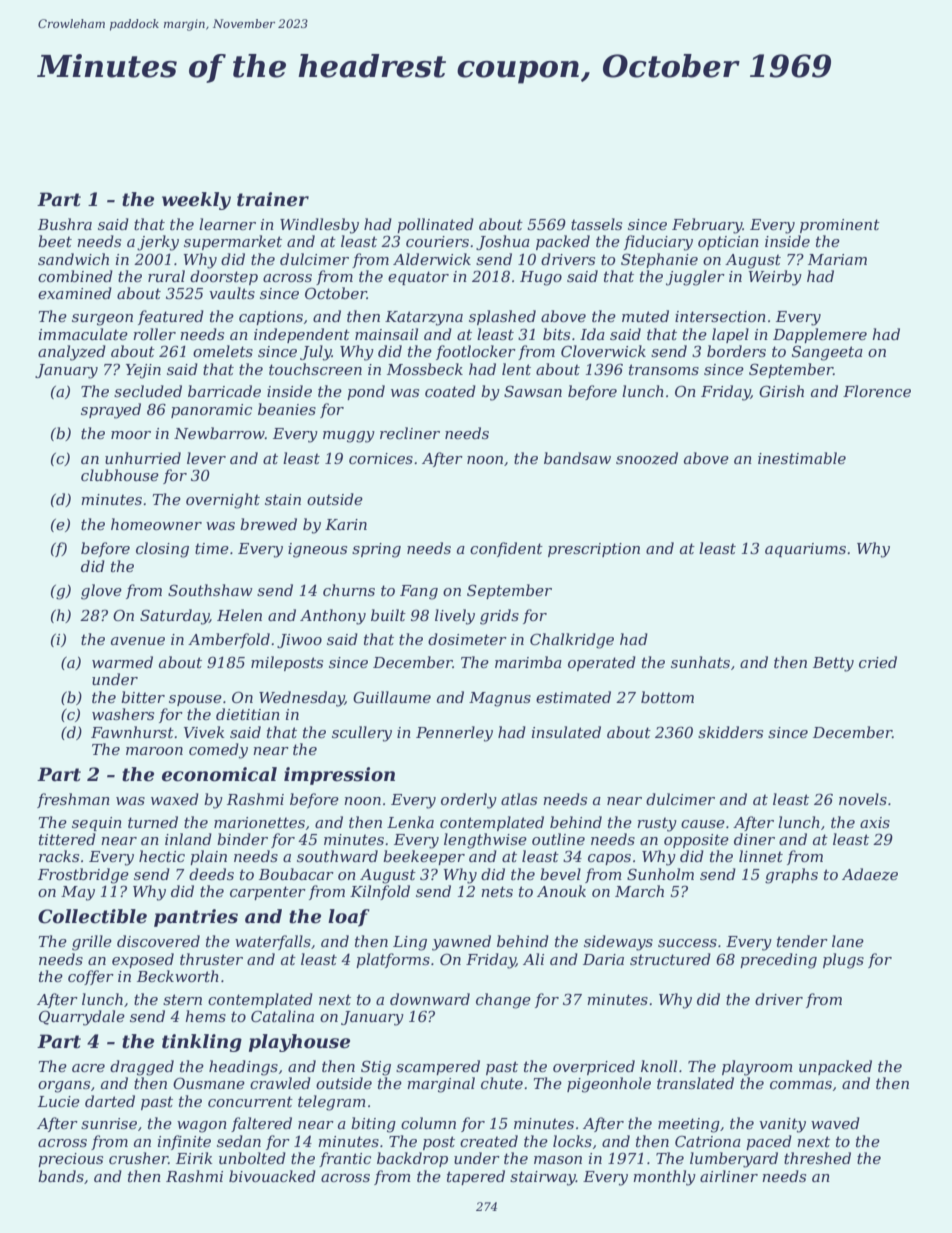 The height and width of the page is (1233, 952). Describe the element at coordinates (827, 353) in the page. I see `Sangeeta` at that location.
